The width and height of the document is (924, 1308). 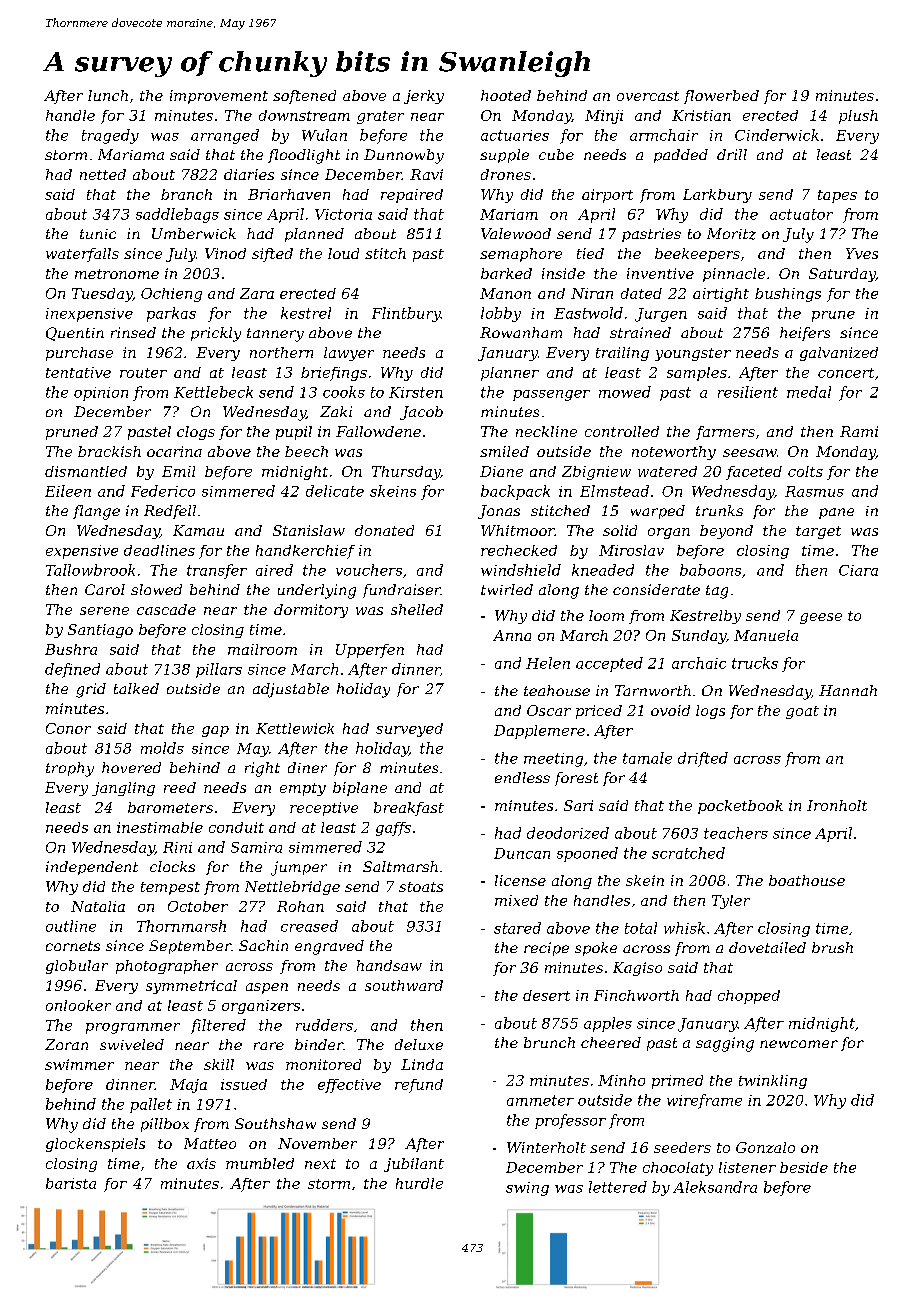 What do you see at coordinates (858, 117) in the document?
I see `plush` at bounding box center [858, 117].
